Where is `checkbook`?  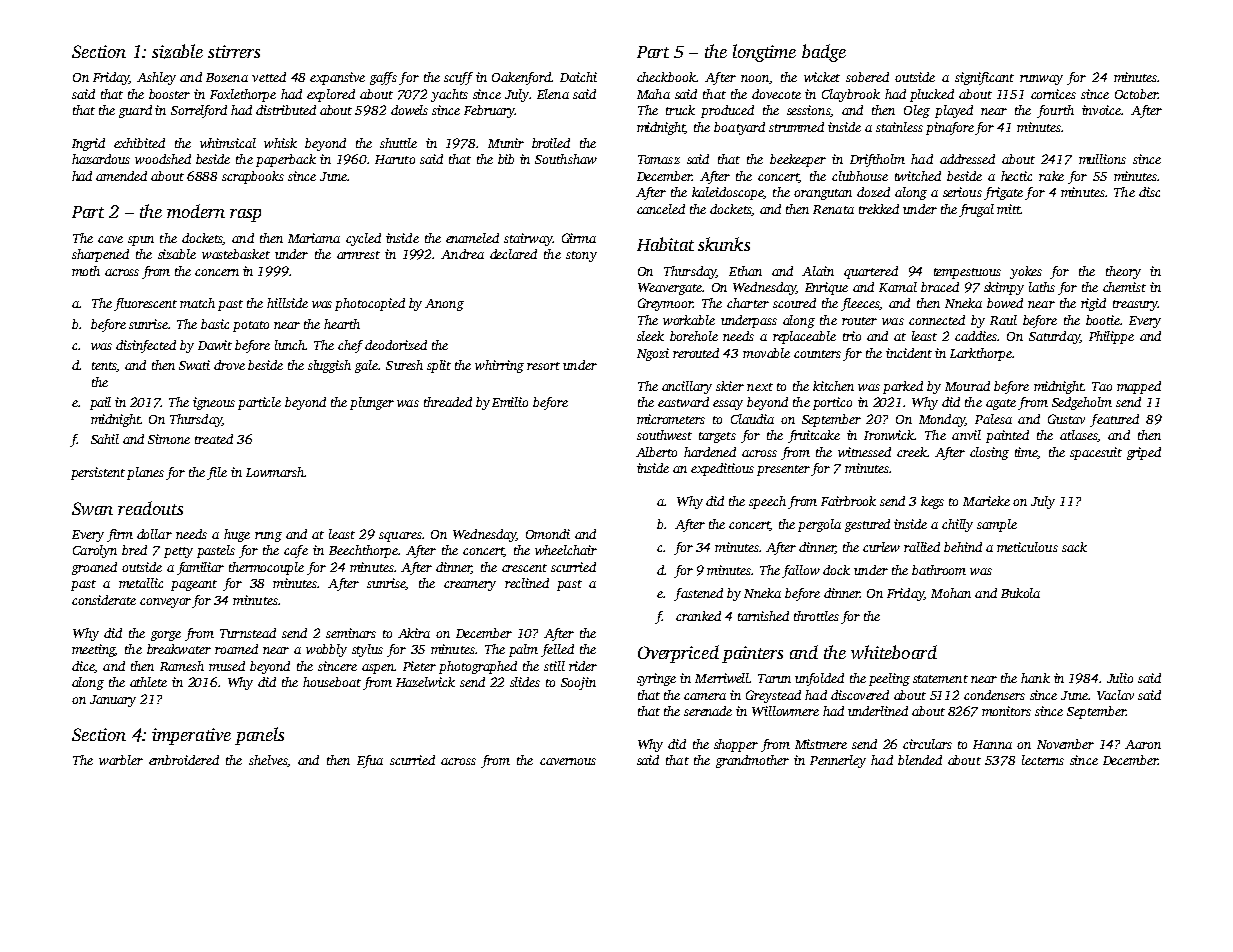
checkbook is located at coordinates (666, 77).
